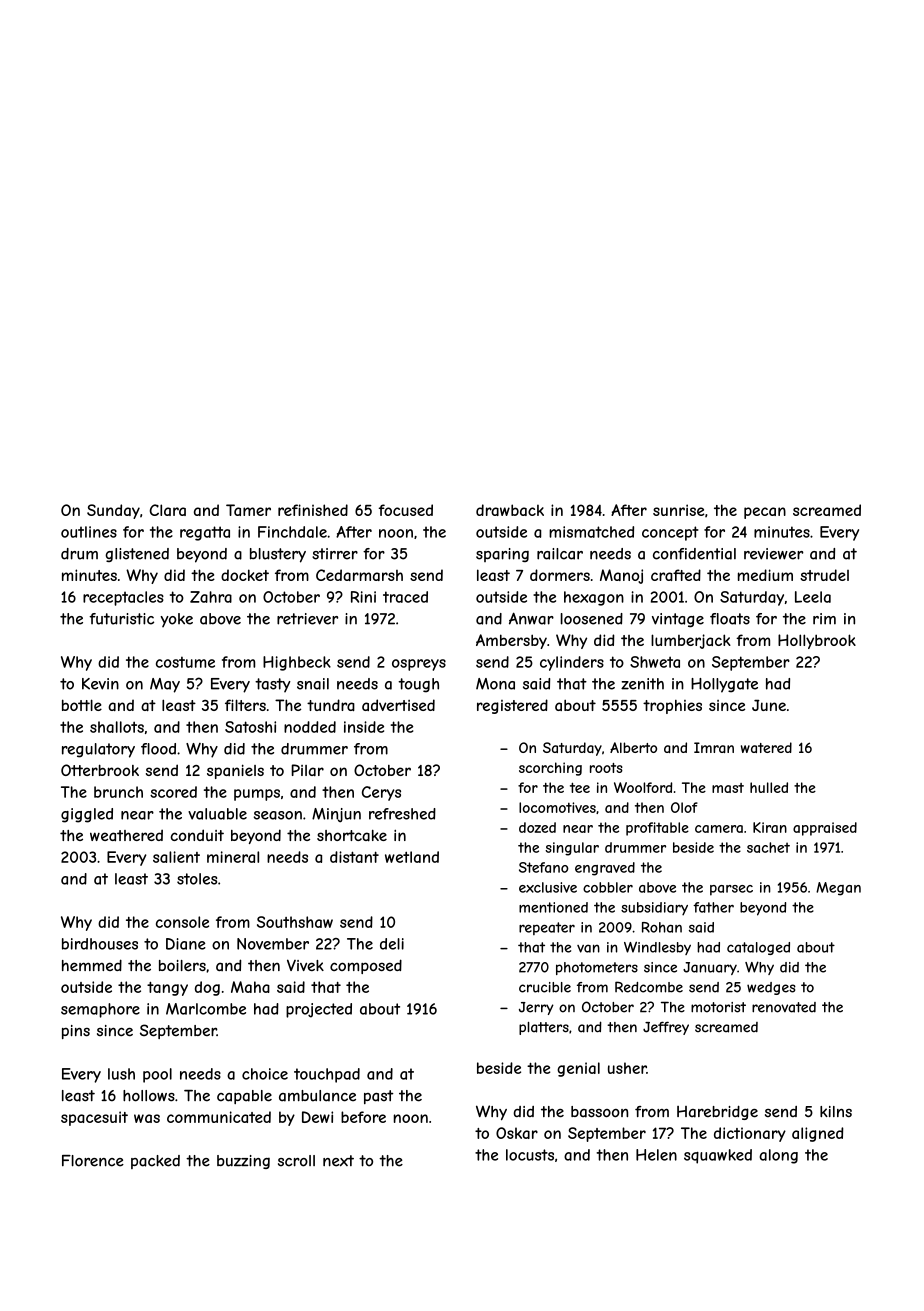 Image resolution: width=924 pixels, height=1311 pixels. What do you see at coordinates (591, 619) in the screenshot?
I see `loosened` at bounding box center [591, 619].
